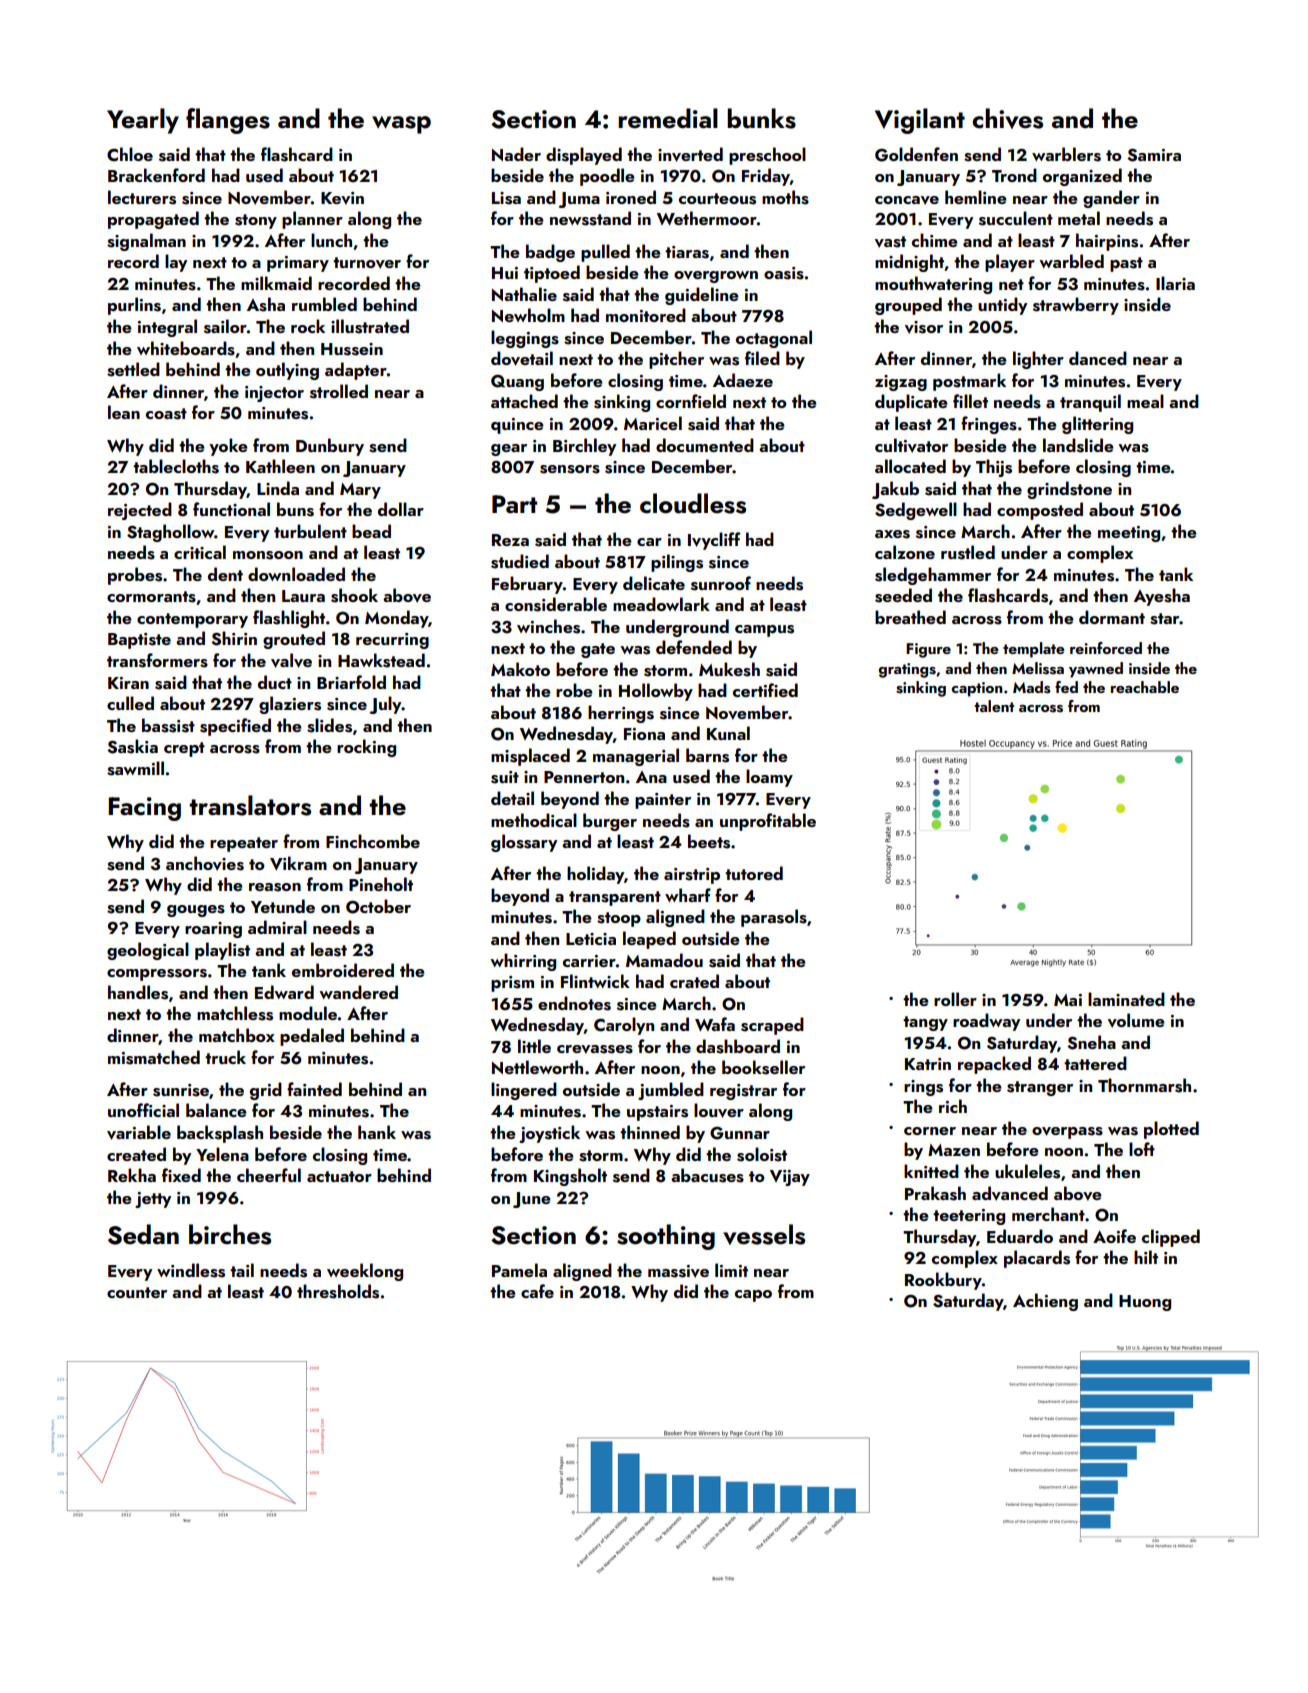 This page has height=1693, width=1308. I want to click on slides, so click(329, 725).
